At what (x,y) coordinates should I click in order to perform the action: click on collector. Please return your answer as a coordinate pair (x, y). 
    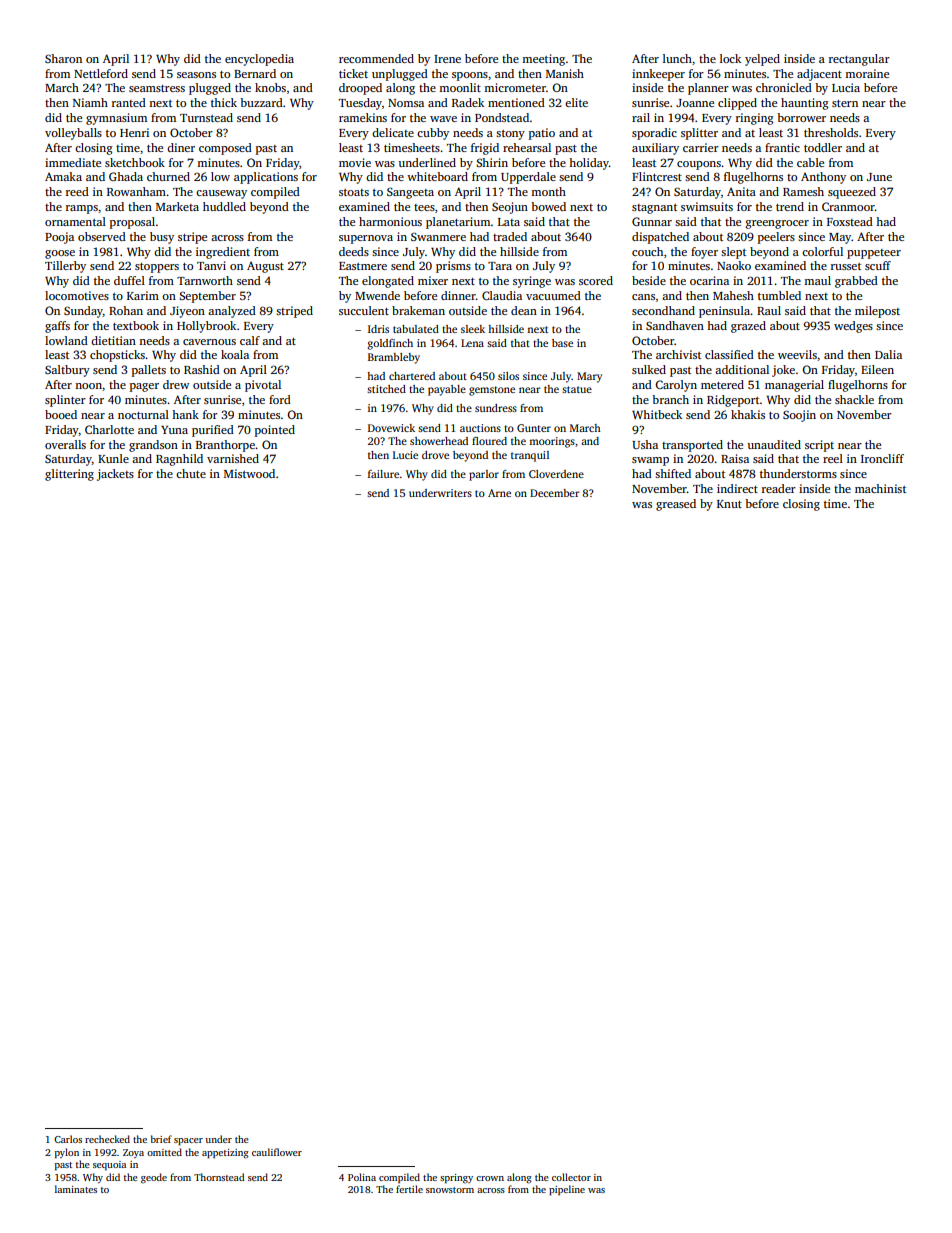
    Looking at the image, I should click on (571, 1177).
